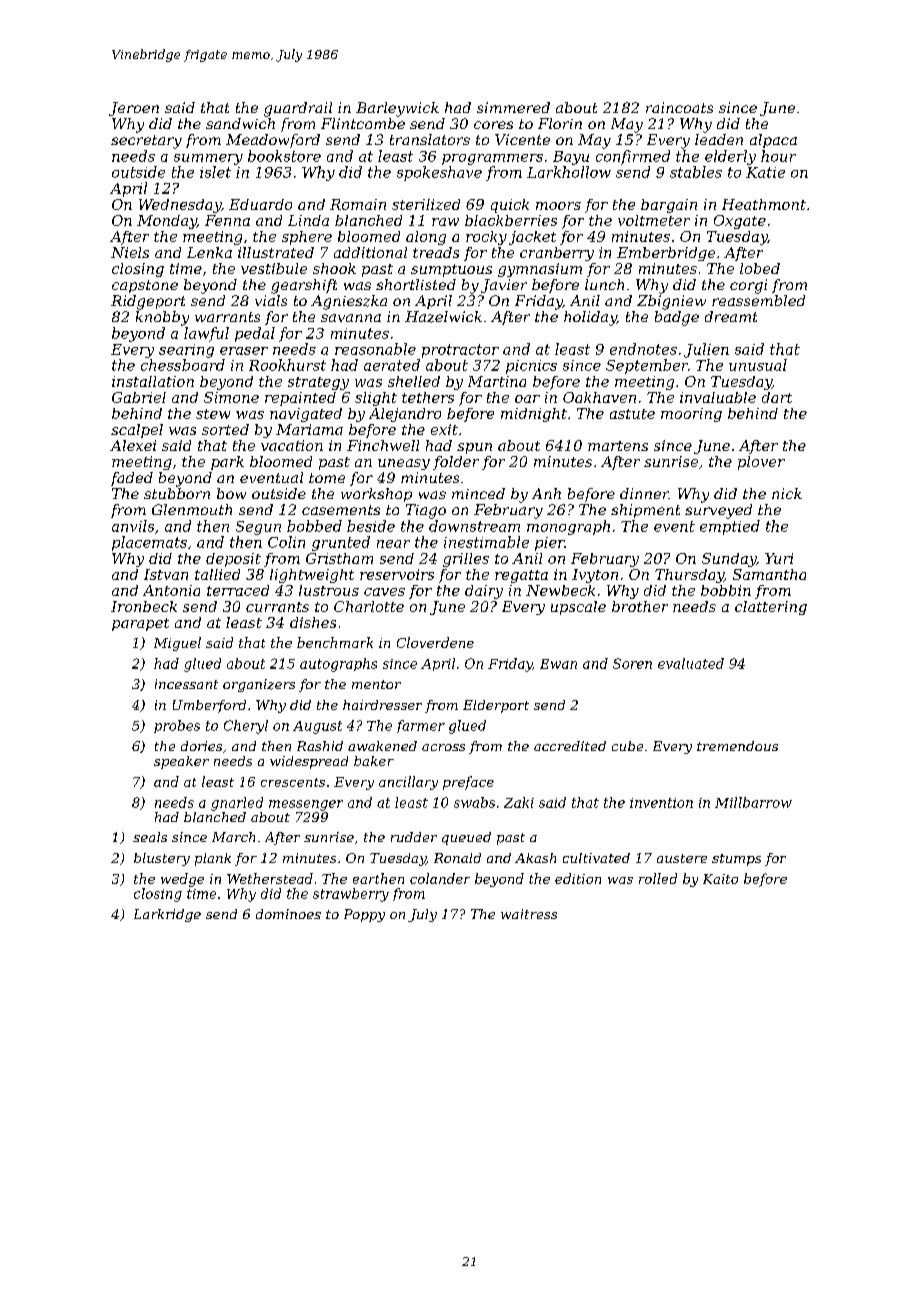 The width and height of the page is (924, 1308). I want to click on dairy, so click(484, 592).
